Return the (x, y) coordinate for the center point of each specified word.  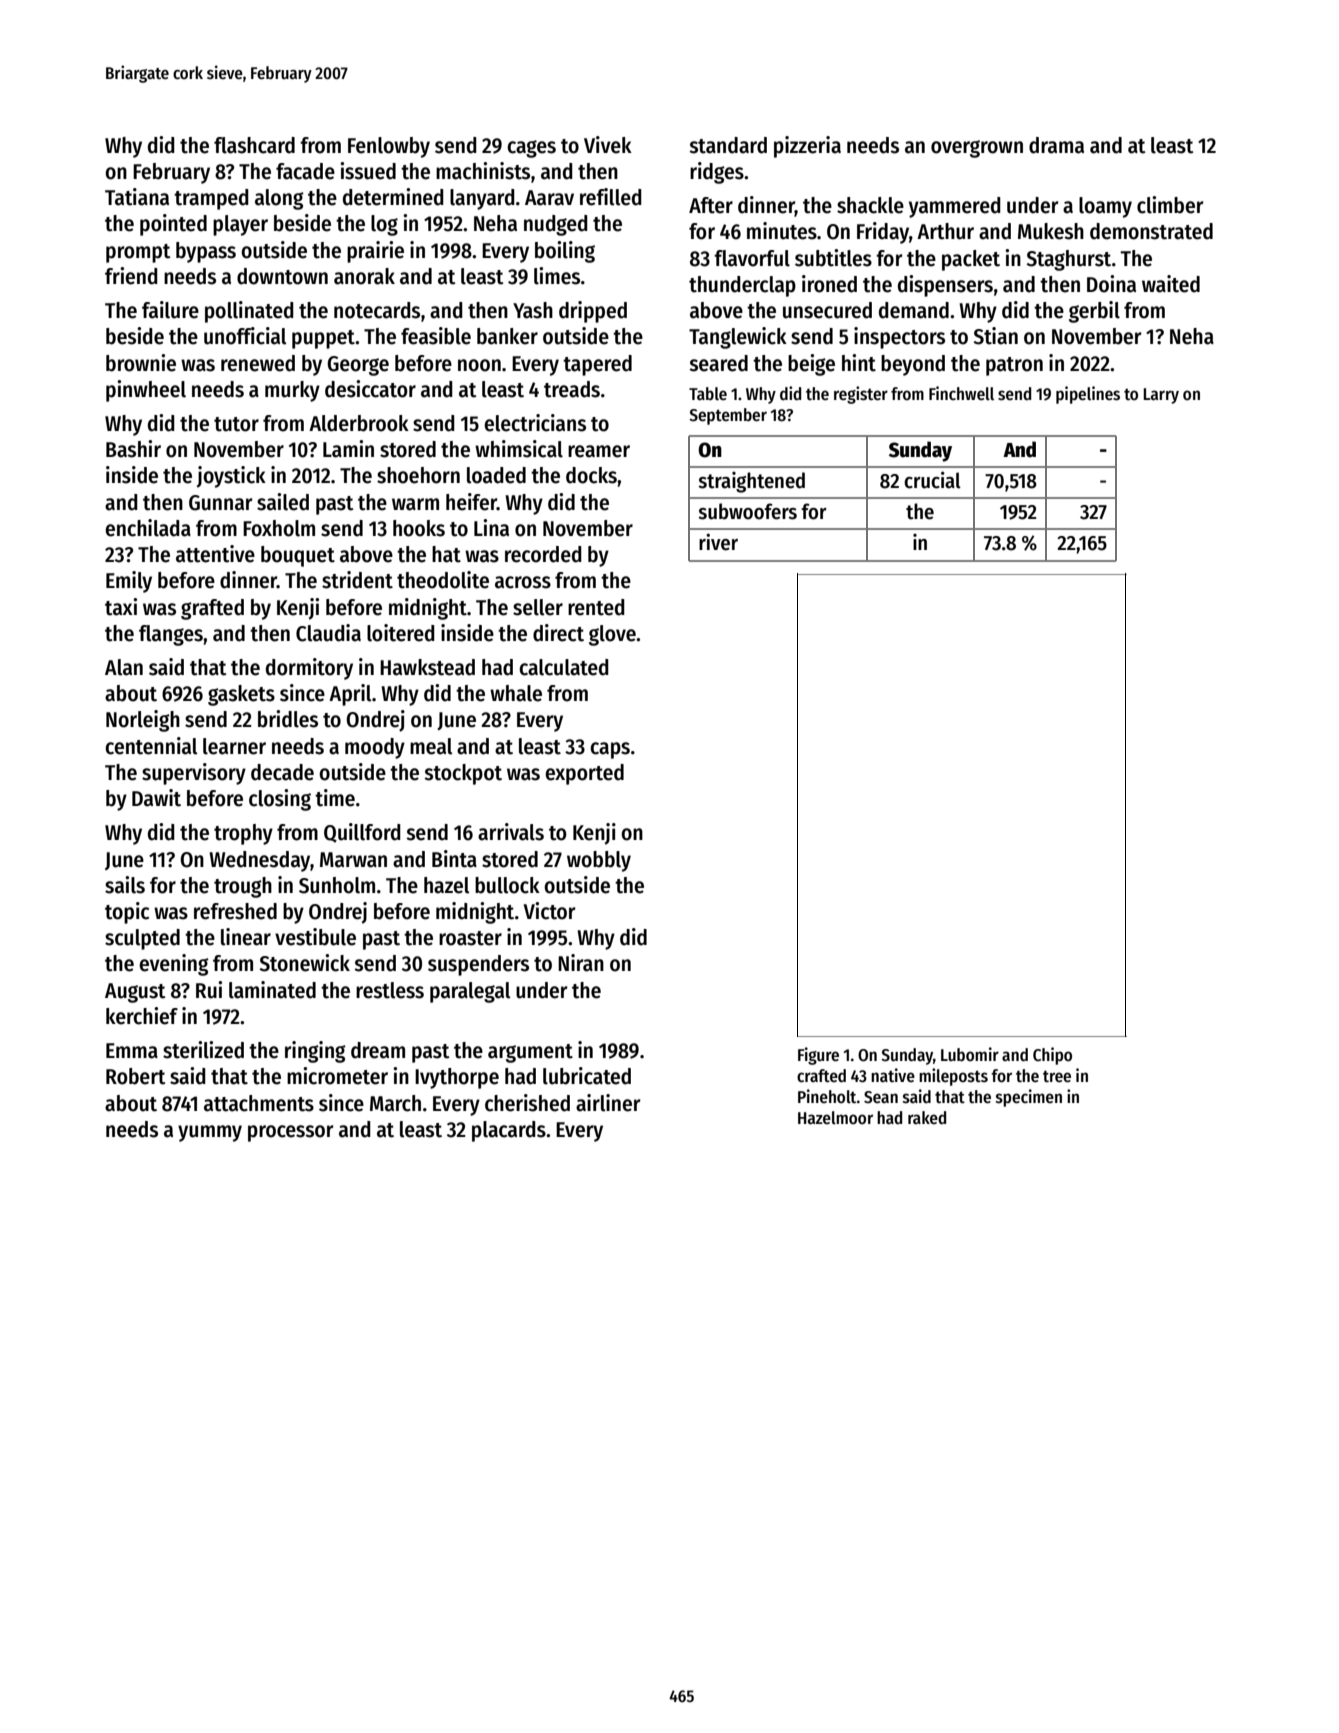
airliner (608, 1103)
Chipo (1052, 1056)
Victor (549, 911)
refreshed (235, 911)
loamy (1105, 207)
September (728, 416)
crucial (932, 480)
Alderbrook (359, 423)
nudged (556, 225)
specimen (1029, 1098)
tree (1057, 1077)
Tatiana (137, 197)
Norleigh (143, 721)
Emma (132, 1051)
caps (610, 750)
